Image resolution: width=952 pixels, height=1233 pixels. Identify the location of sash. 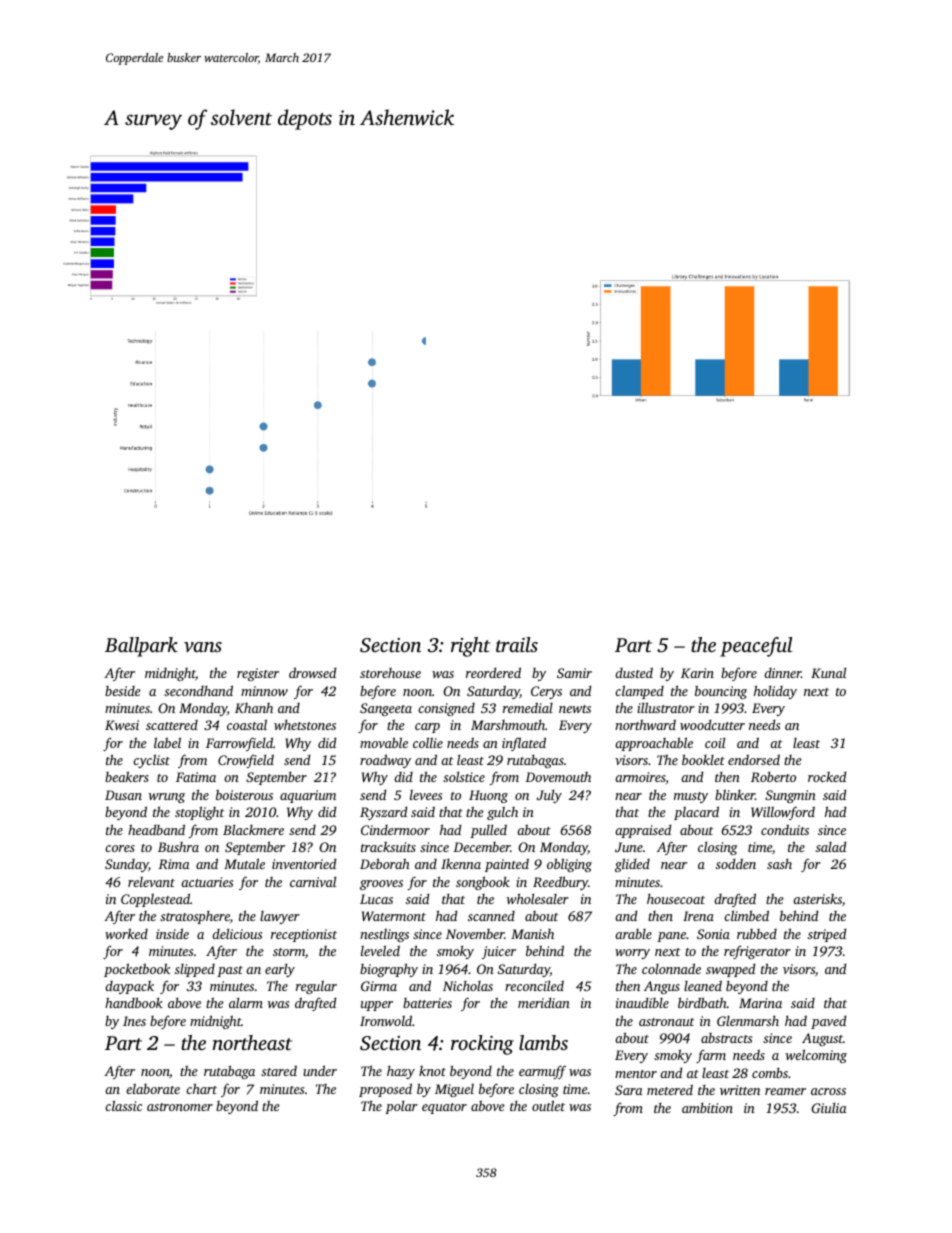
(779, 863).
